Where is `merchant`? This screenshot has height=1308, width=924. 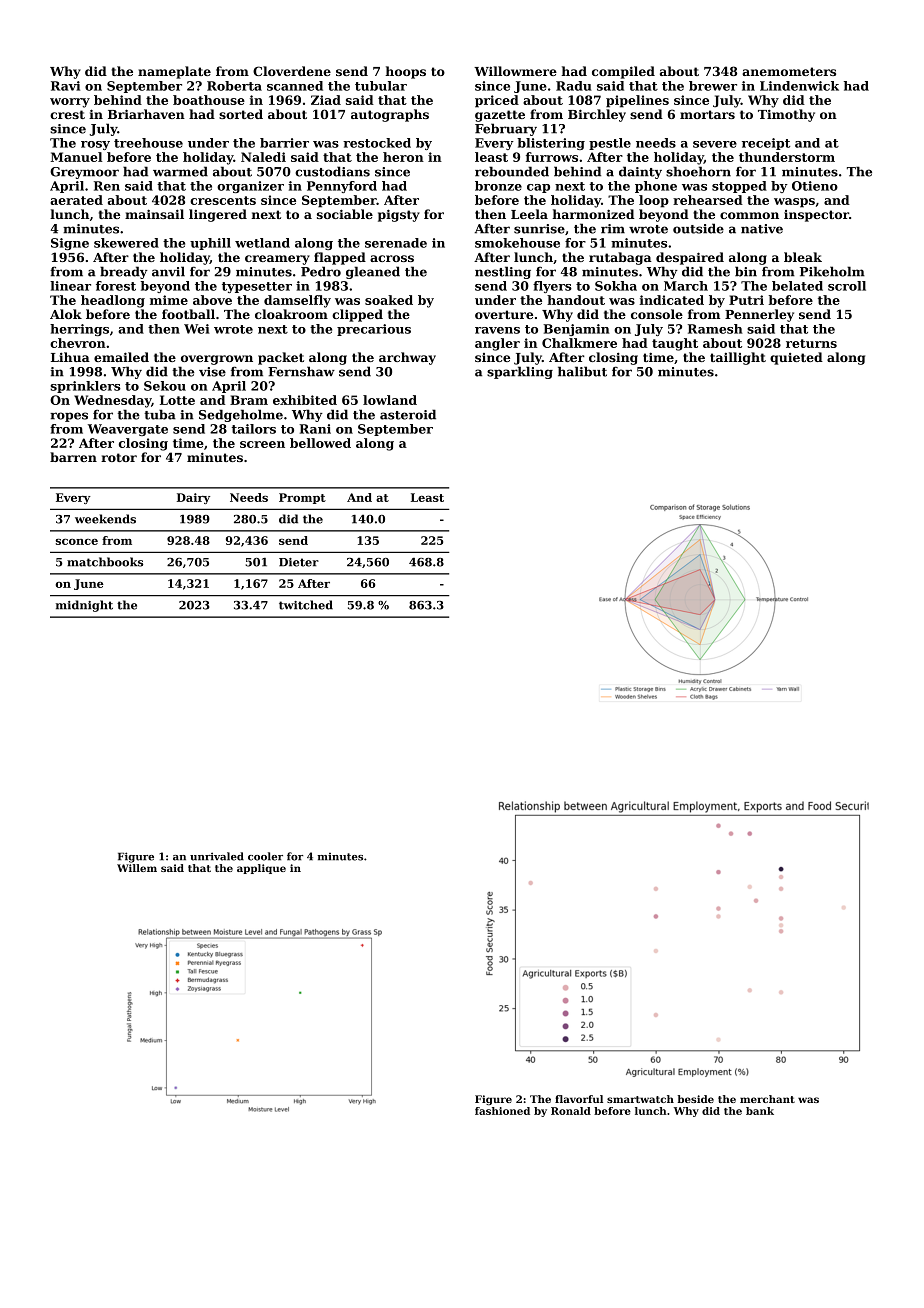 merchant is located at coordinates (767, 1099).
